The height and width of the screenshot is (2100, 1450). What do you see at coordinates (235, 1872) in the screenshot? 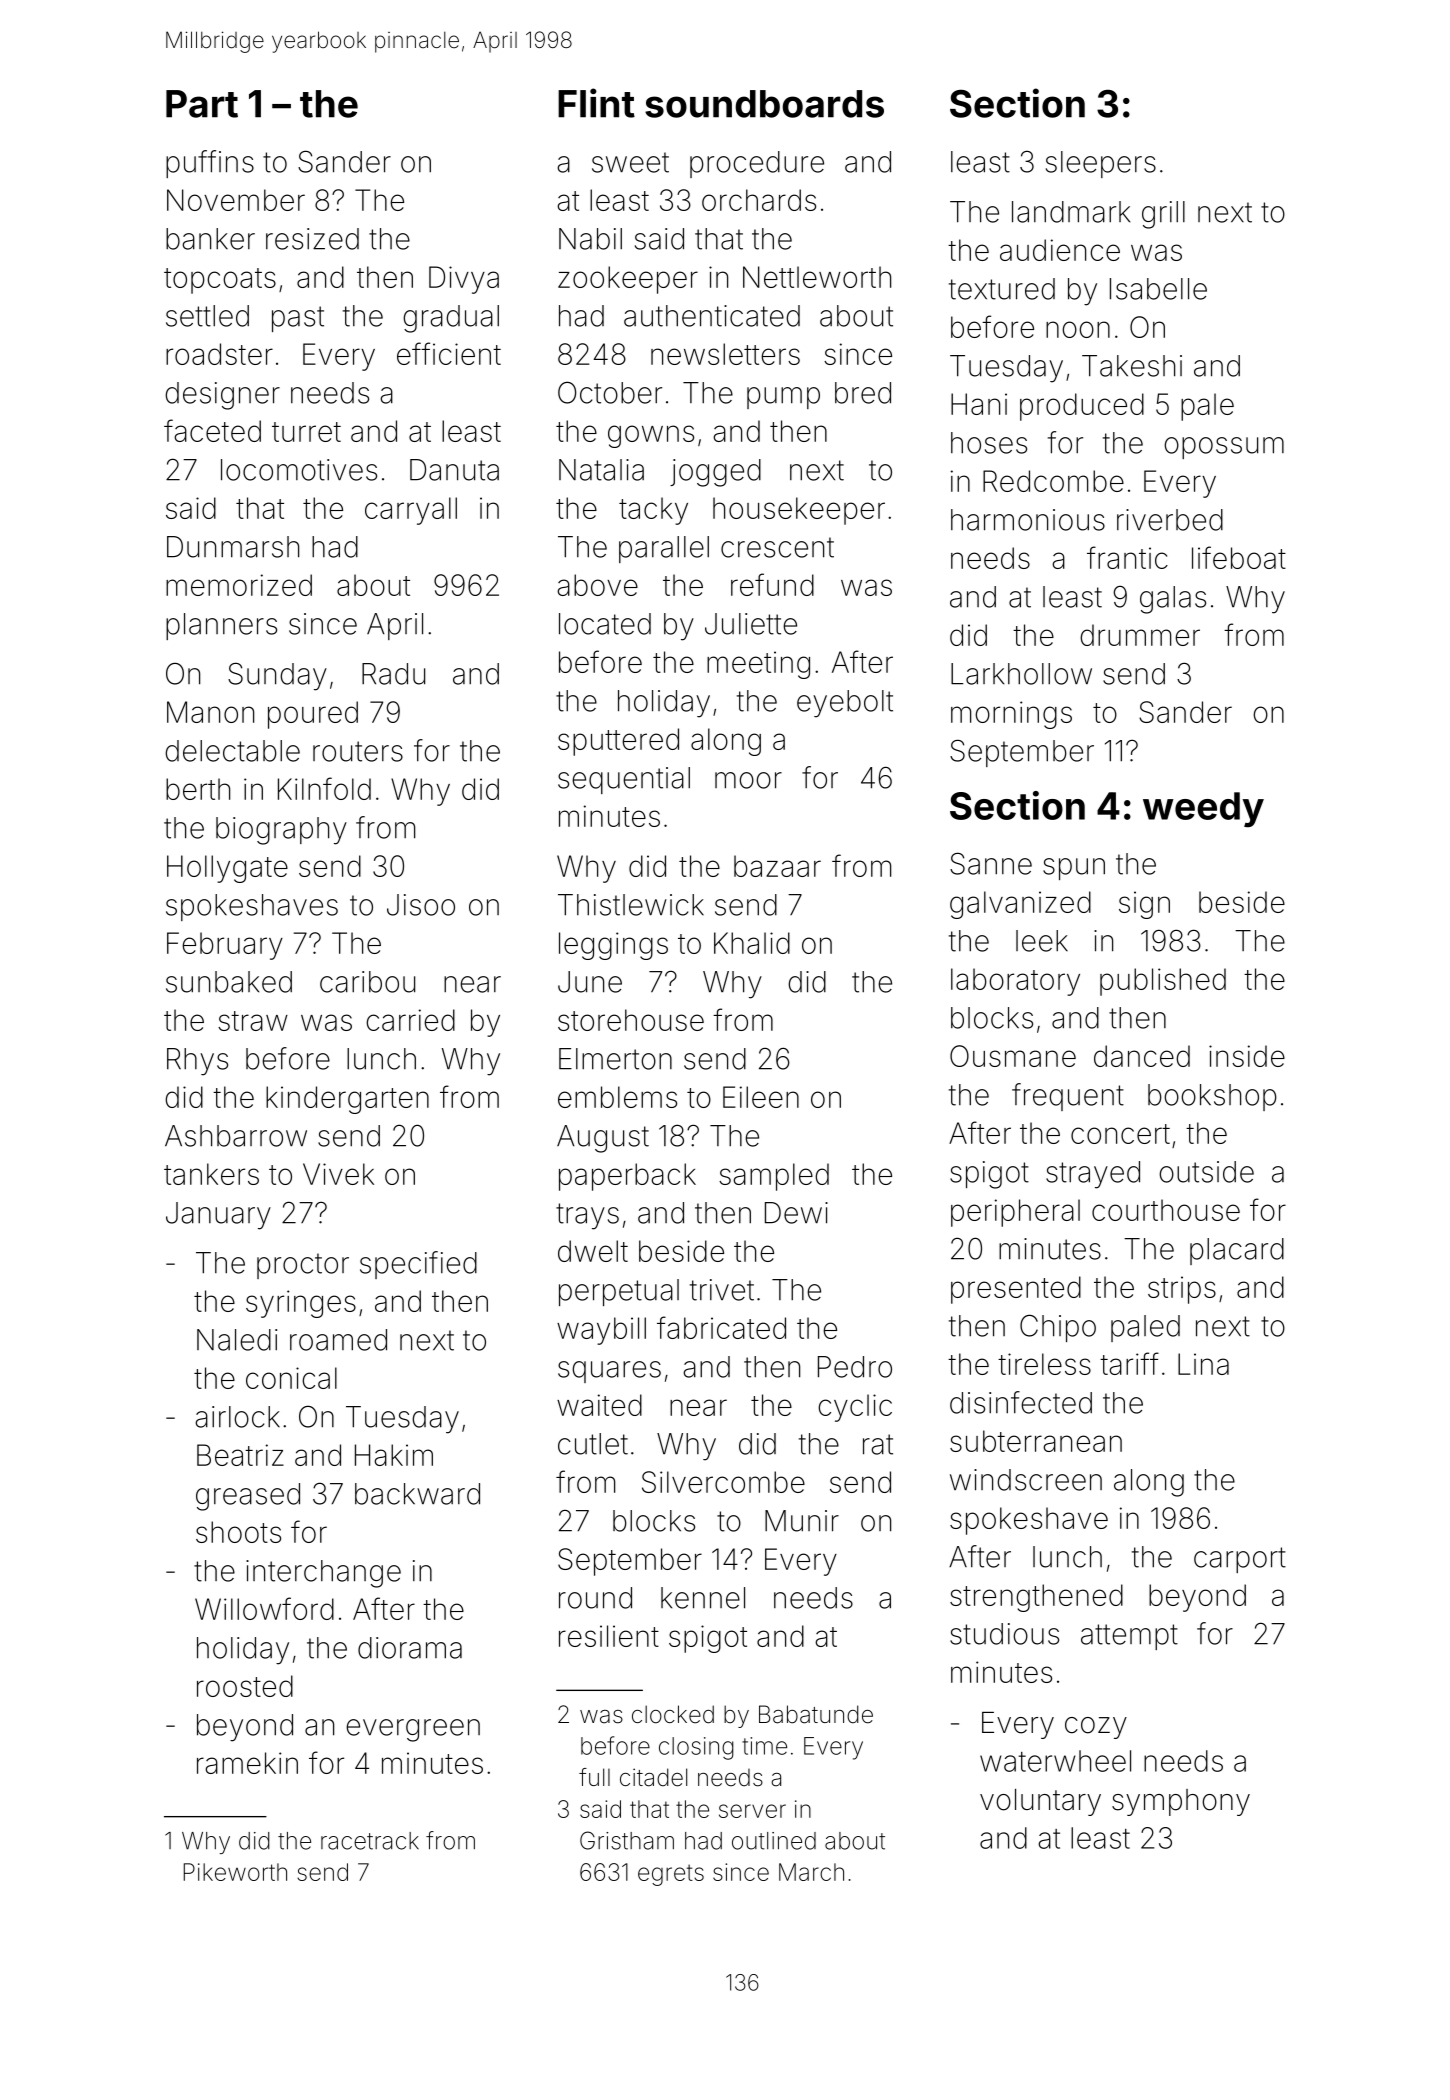
I see `Pikeworth` at bounding box center [235, 1872].
